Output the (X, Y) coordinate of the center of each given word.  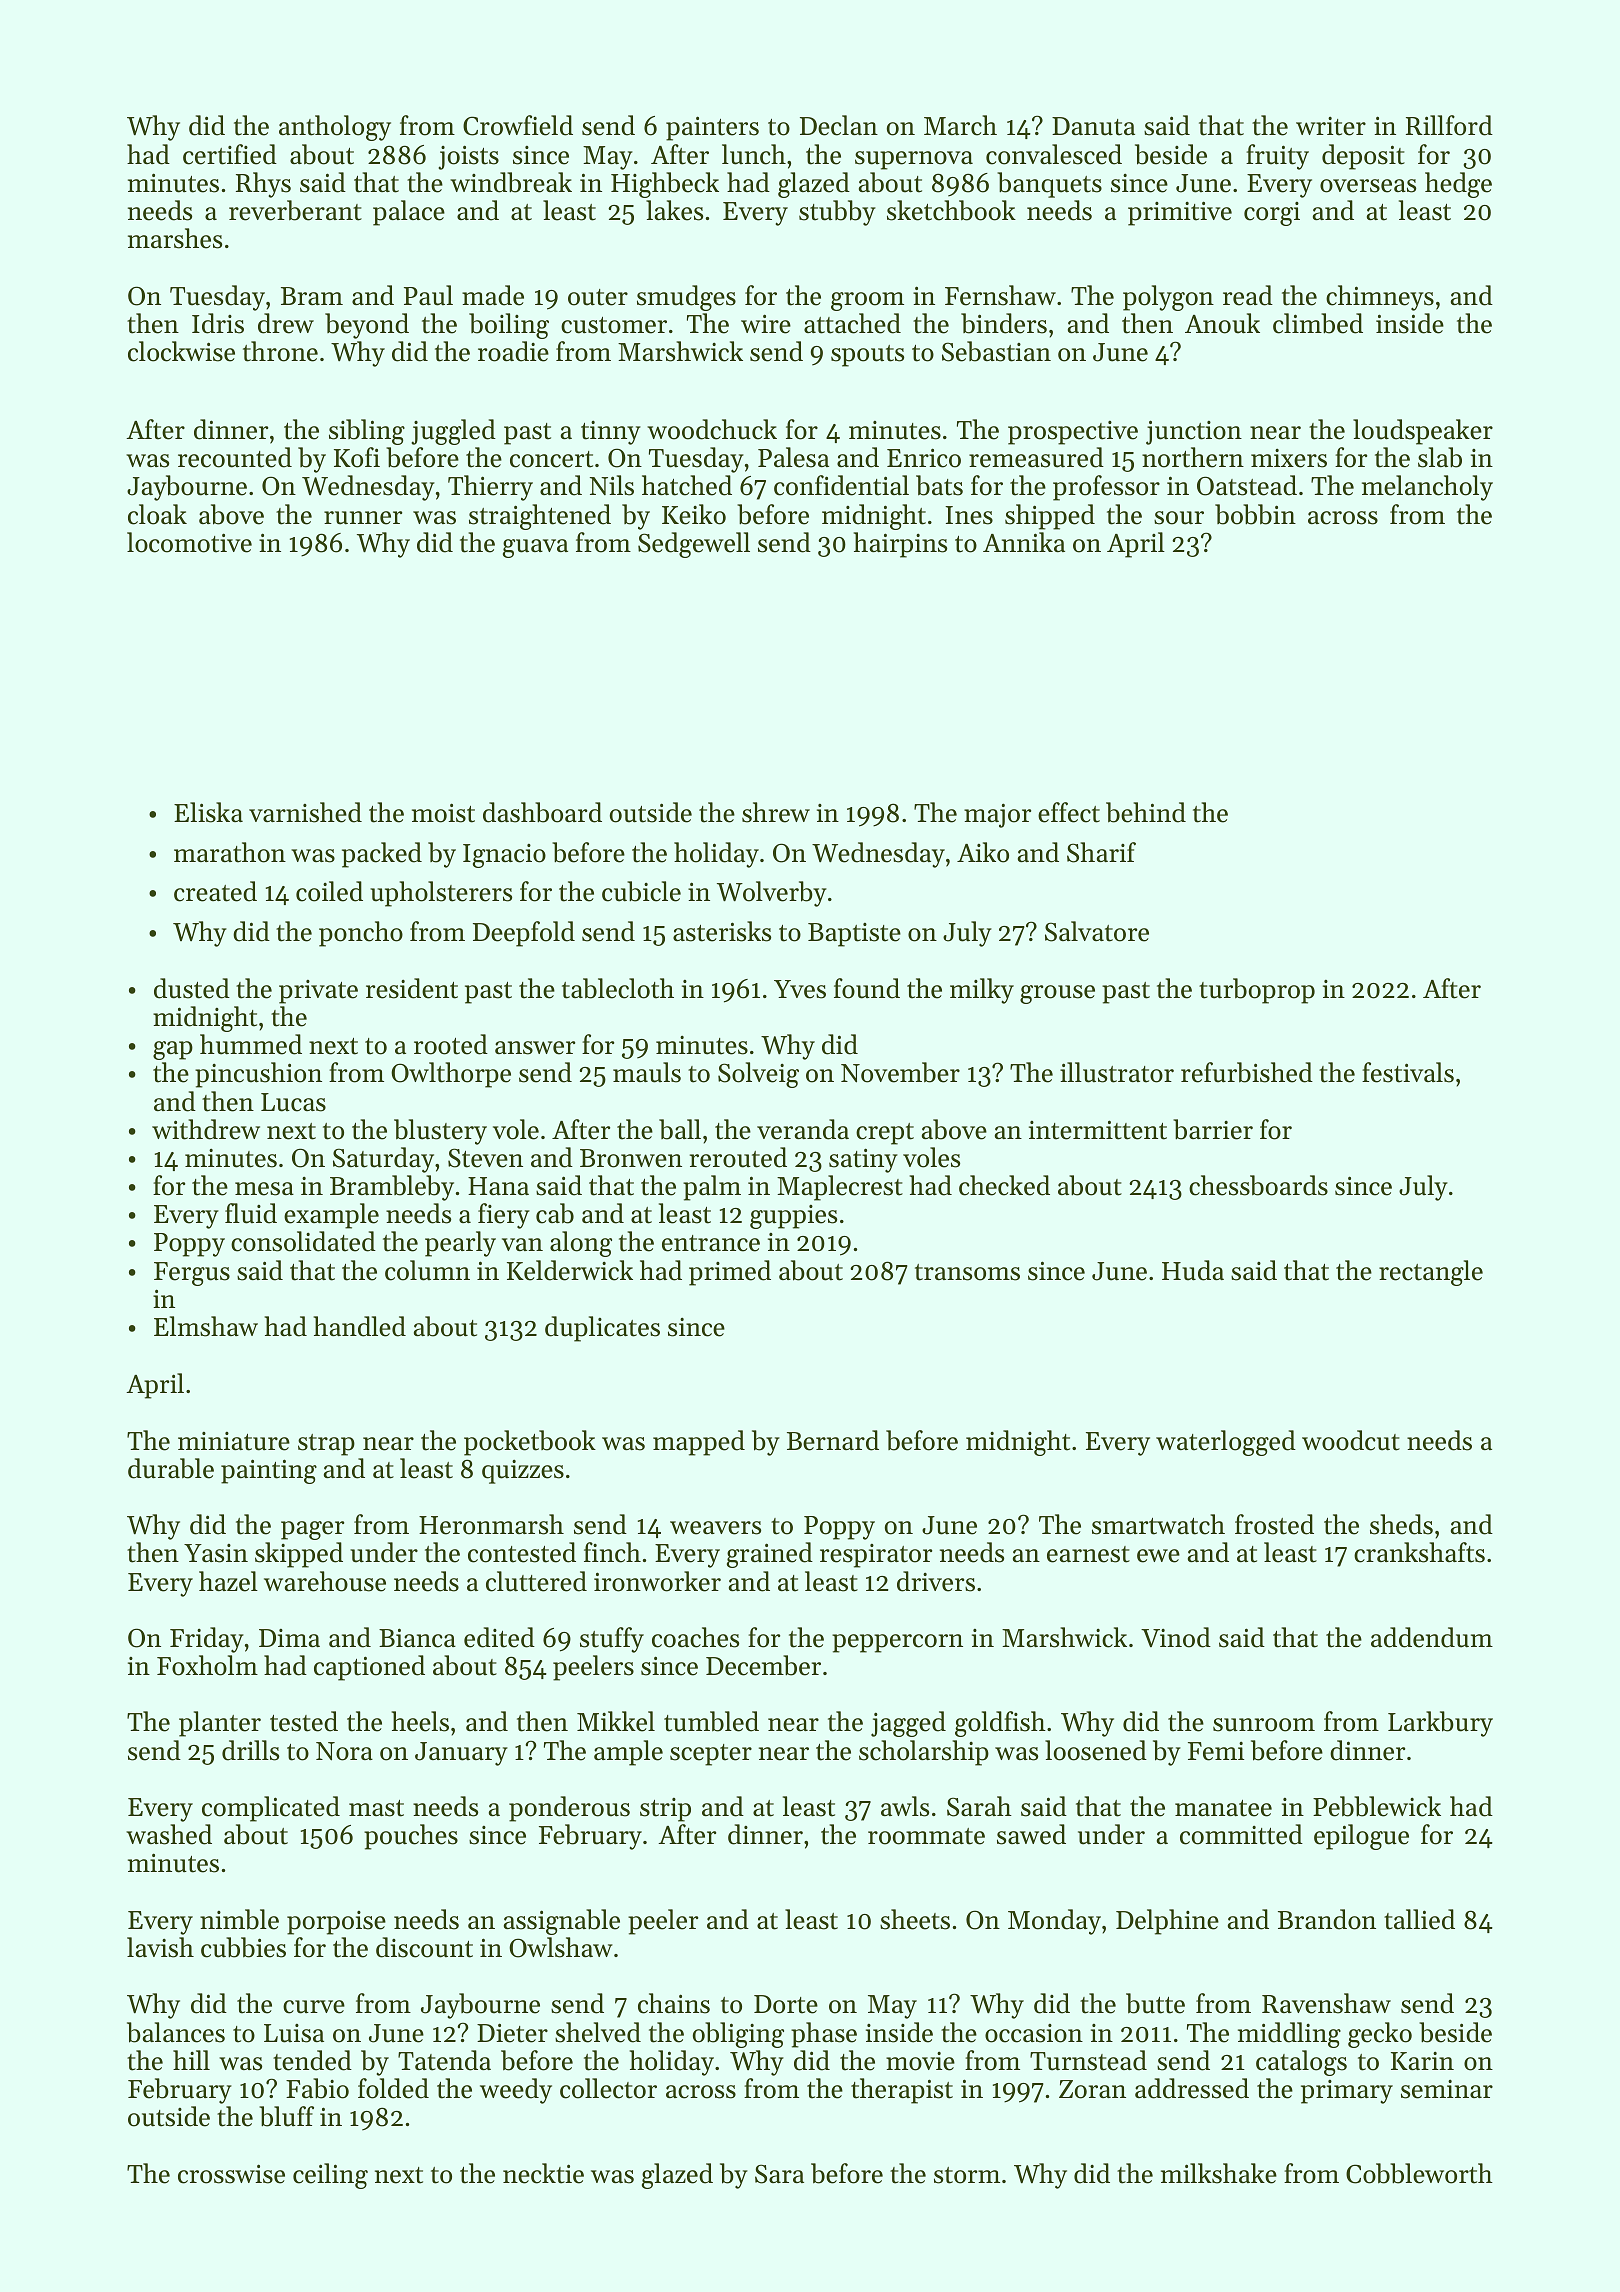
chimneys (1380, 298)
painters (712, 128)
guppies (793, 1217)
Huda (1193, 1270)
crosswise (231, 2174)
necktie (543, 2173)
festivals (1408, 1072)
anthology (335, 128)
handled (359, 1326)
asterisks (722, 931)
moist (443, 813)
